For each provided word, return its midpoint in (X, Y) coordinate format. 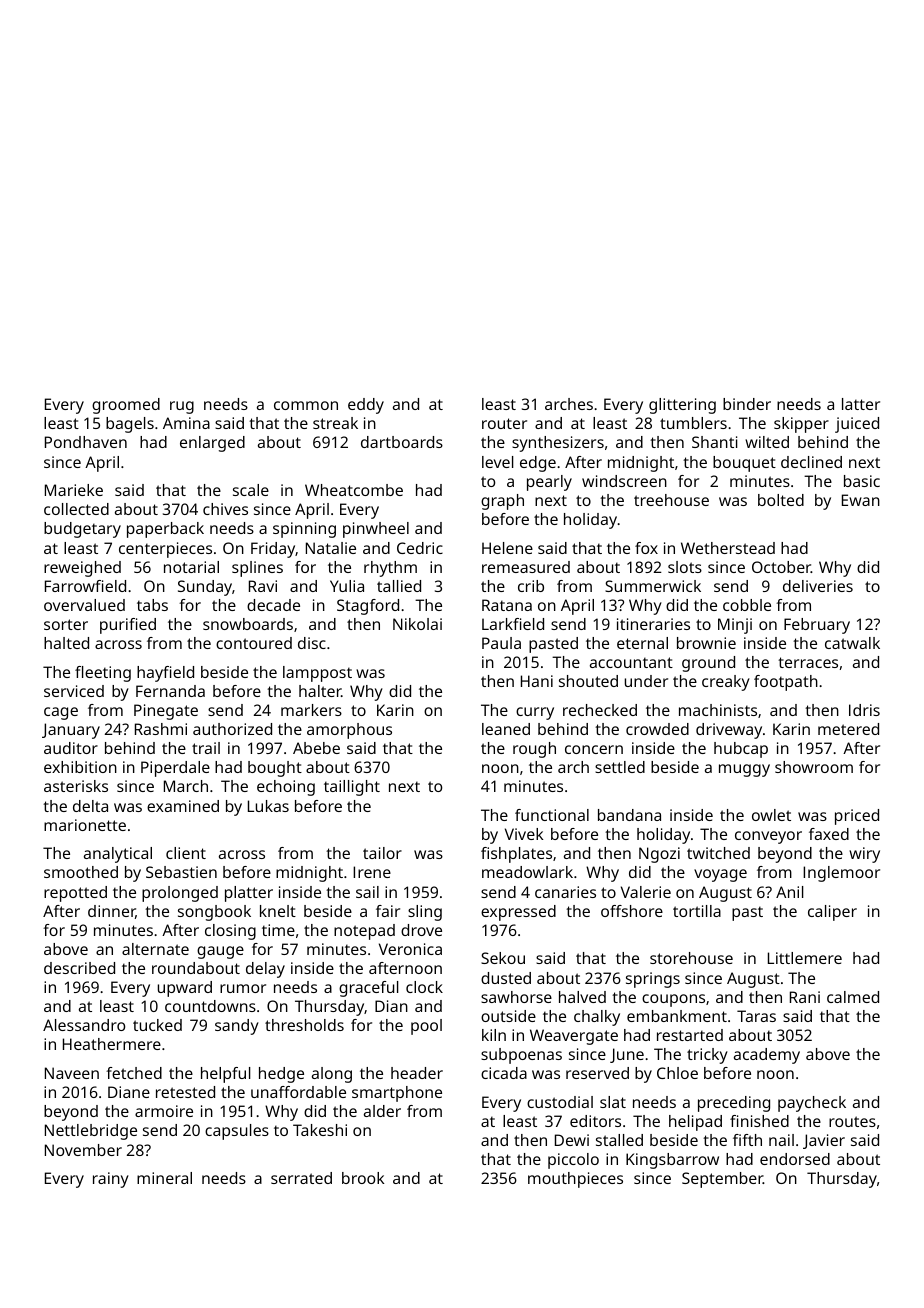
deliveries (818, 586)
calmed (853, 997)
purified (128, 626)
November (83, 1150)
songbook (214, 913)
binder (747, 404)
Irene (372, 872)
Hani (537, 681)
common (306, 405)
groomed (126, 406)
